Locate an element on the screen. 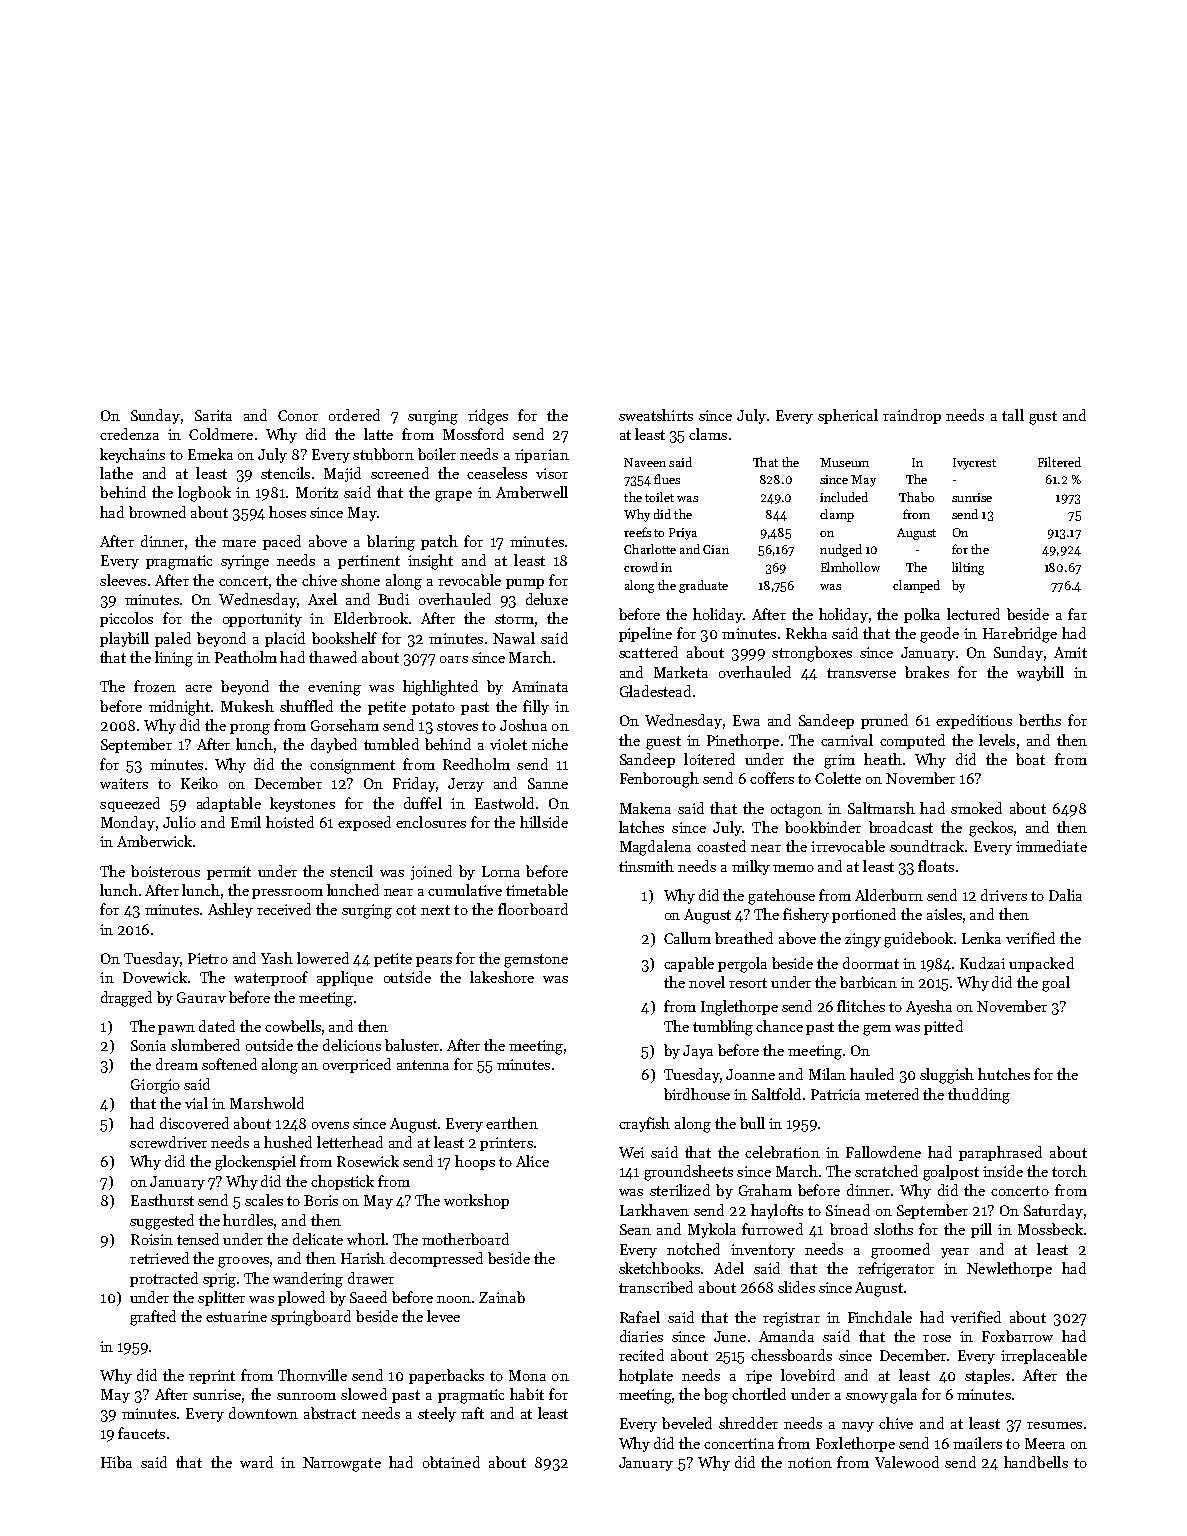 This screenshot has width=1187, height=1536. reefs is located at coordinates (637, 532).
